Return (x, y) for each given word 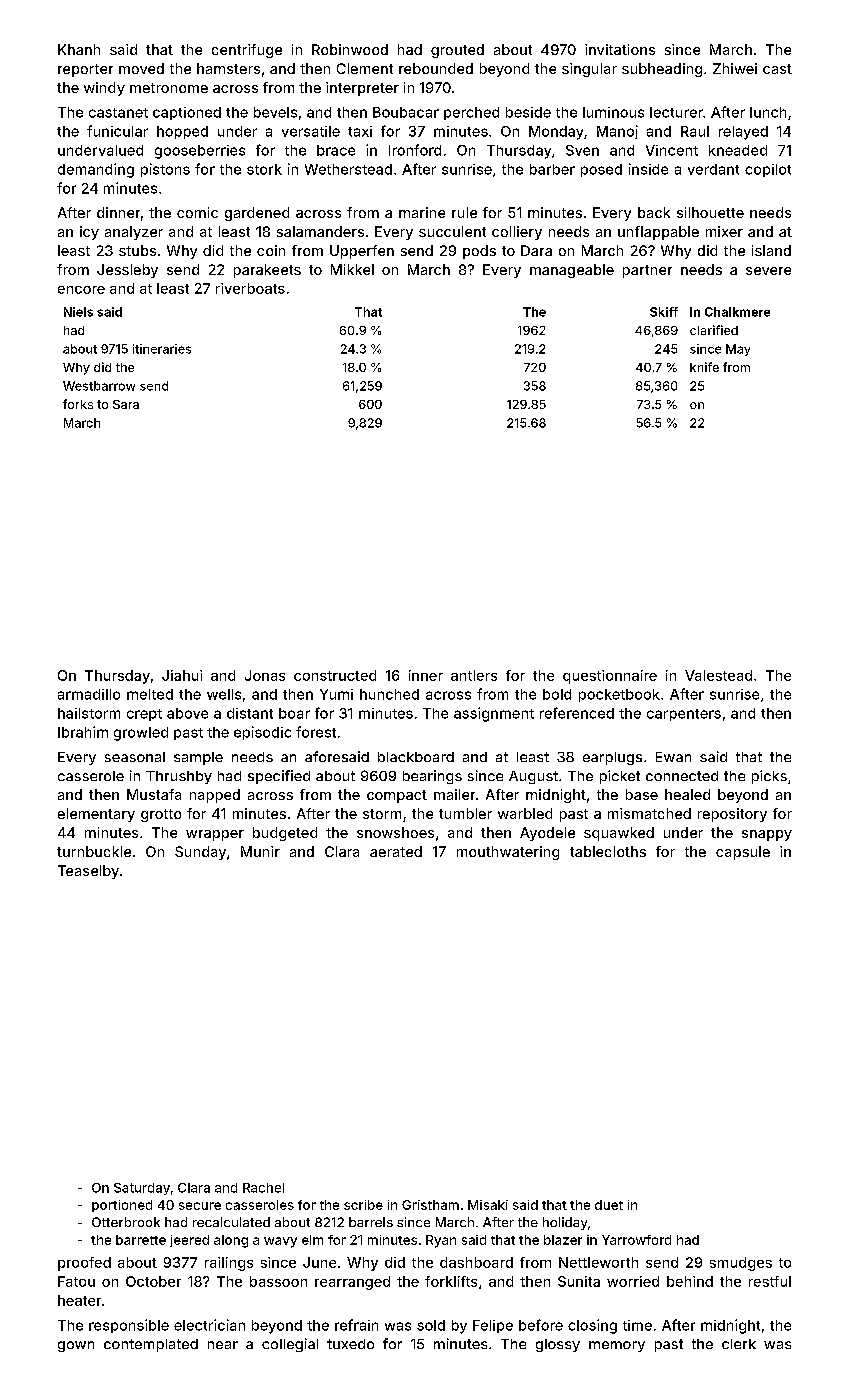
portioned (122, 1206)
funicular (117, 131)
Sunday (200, 853)
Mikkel (352, 269)
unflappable (658, 233)
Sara (126, 404)
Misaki (488, 1205)
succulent (452, 231)
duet (609, 1205)
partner (647, 271)
